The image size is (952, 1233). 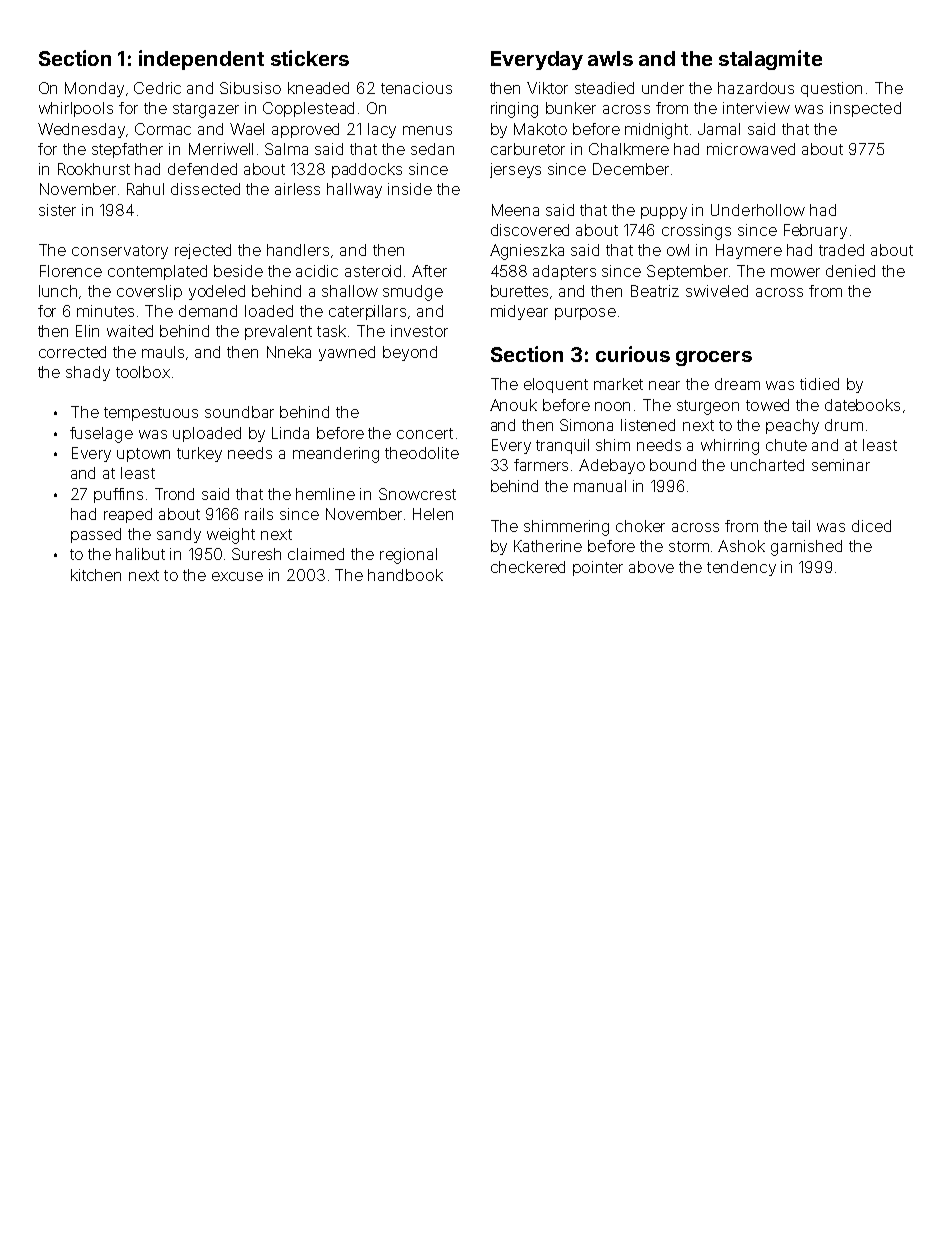 I want to click on claimed, so click(x=316, y=554).
